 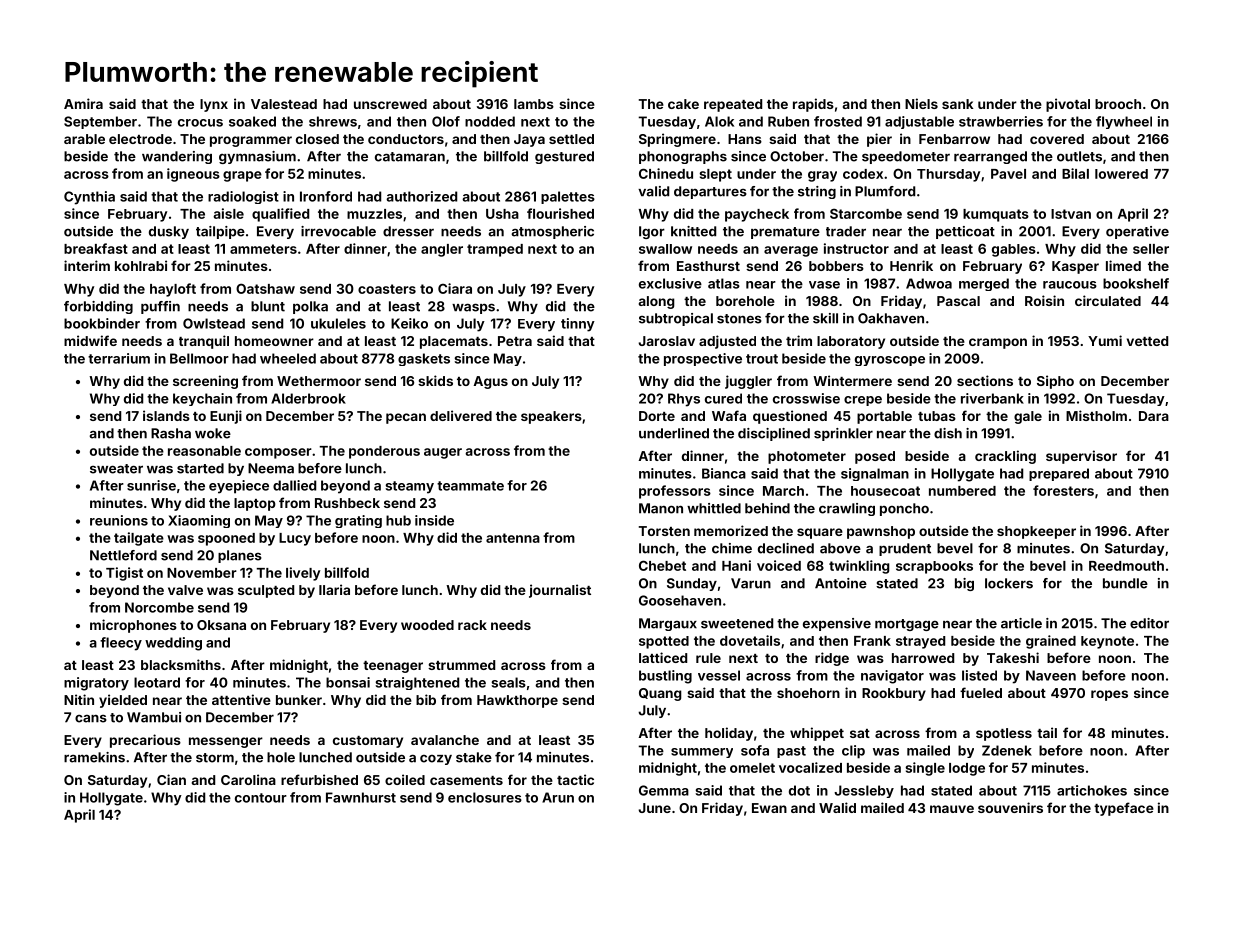 I want to click on Oksana, so click(x=221, y=625).
